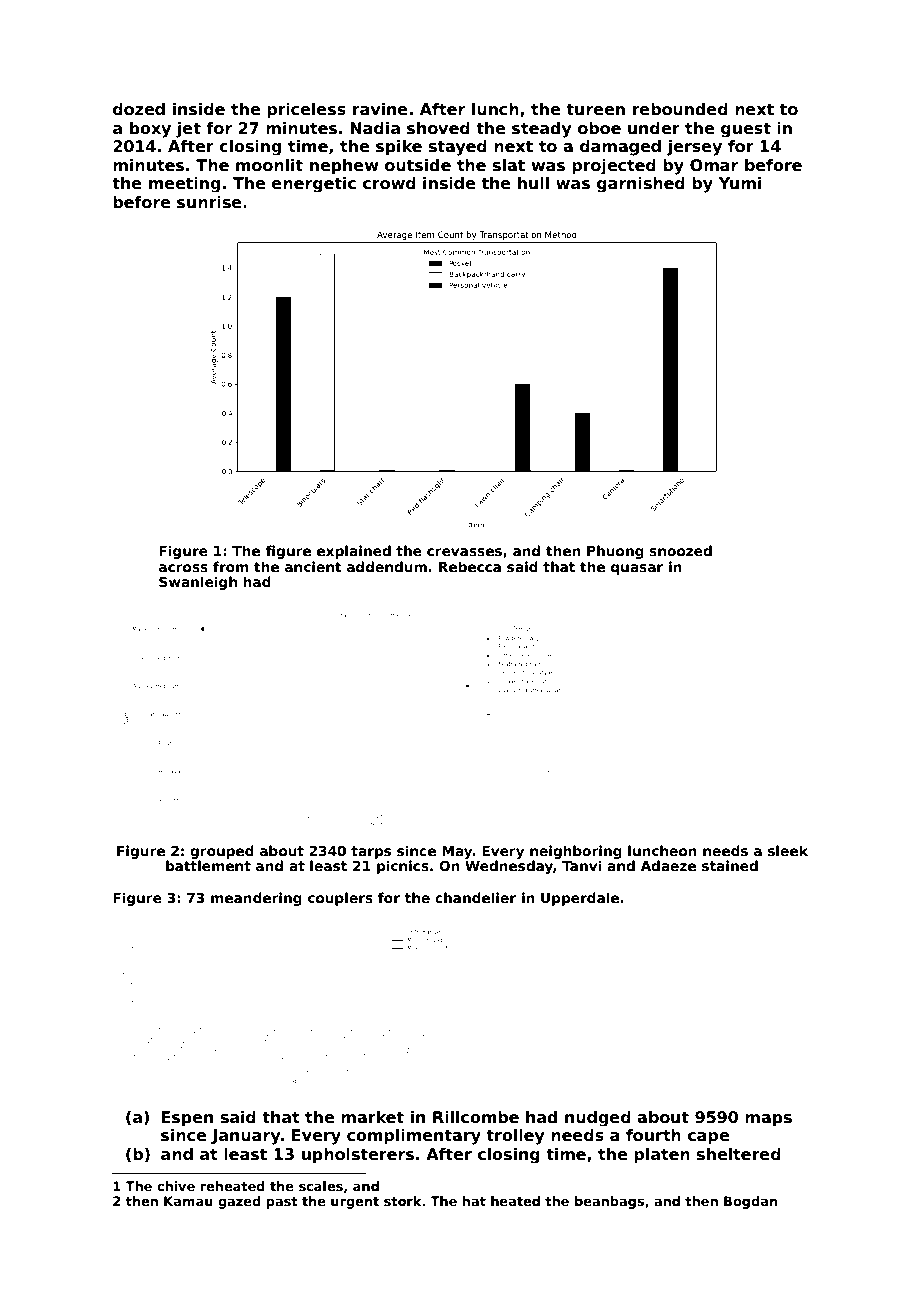 The height and width of the image is (1308, 924). Describe the element at coordinates (680, 550) in the image. I see `snoozed` at that location.
